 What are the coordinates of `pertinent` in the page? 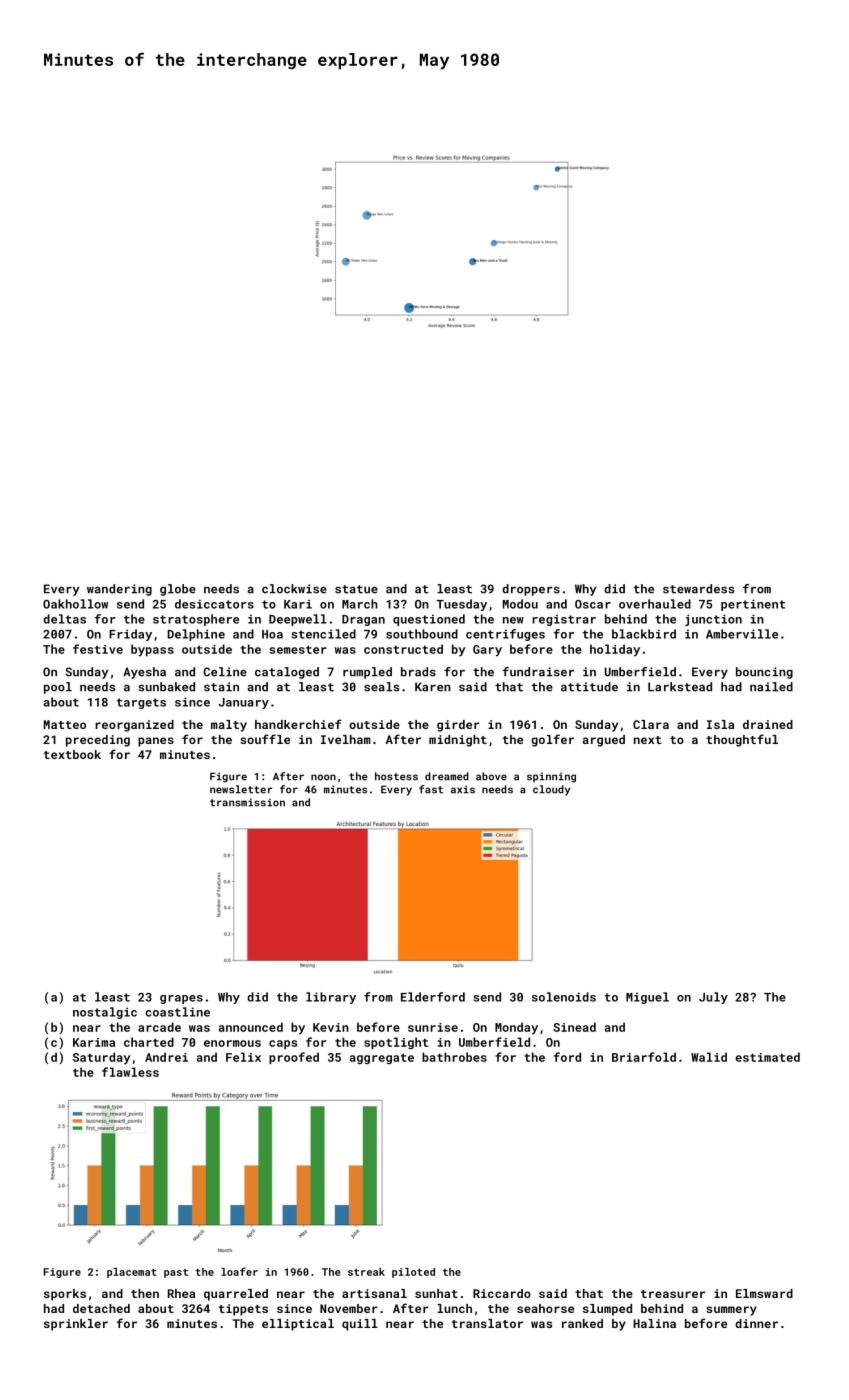 It's located at (753, 605).
